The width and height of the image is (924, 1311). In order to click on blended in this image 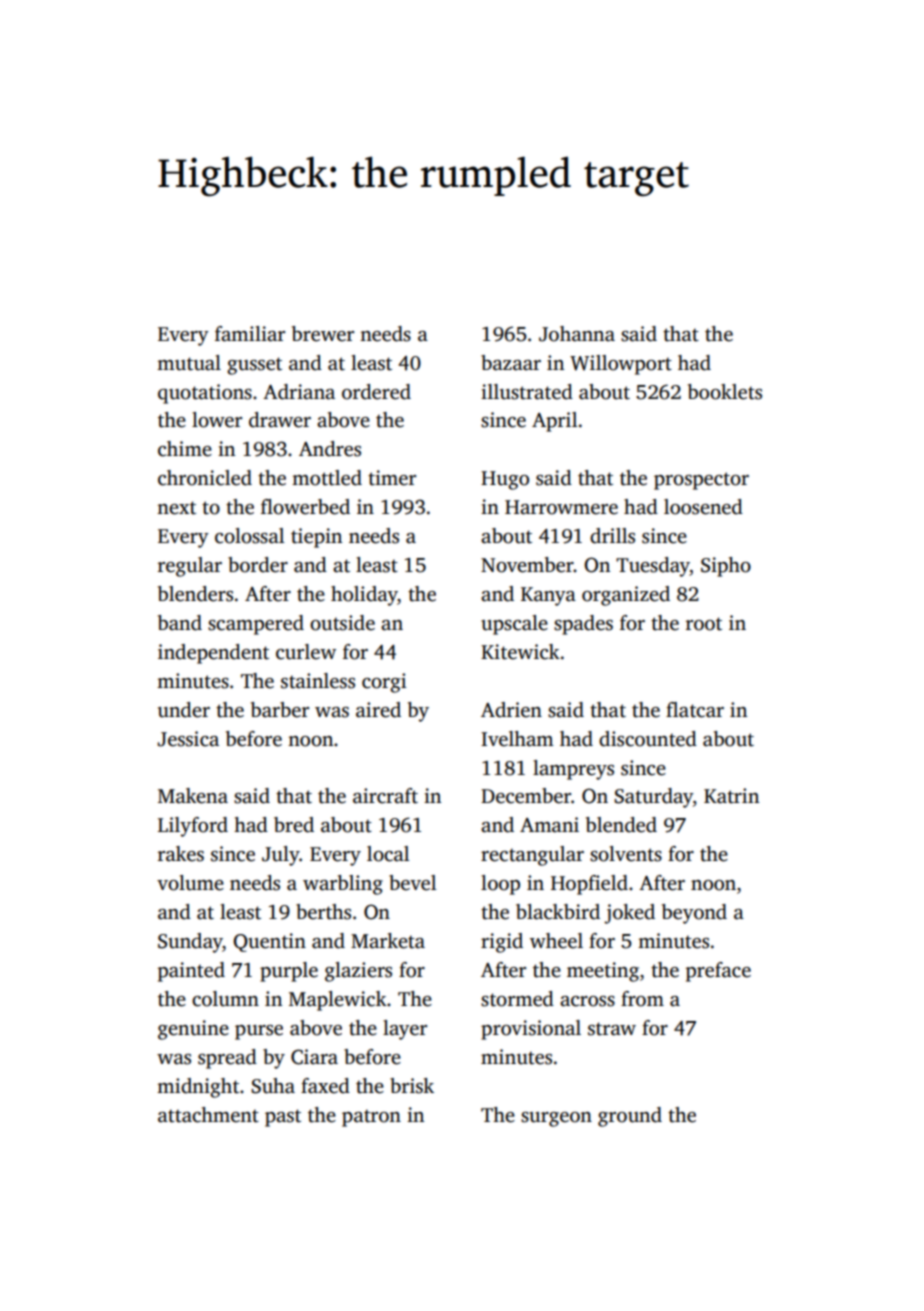, I will do `click(621, 825)`.
